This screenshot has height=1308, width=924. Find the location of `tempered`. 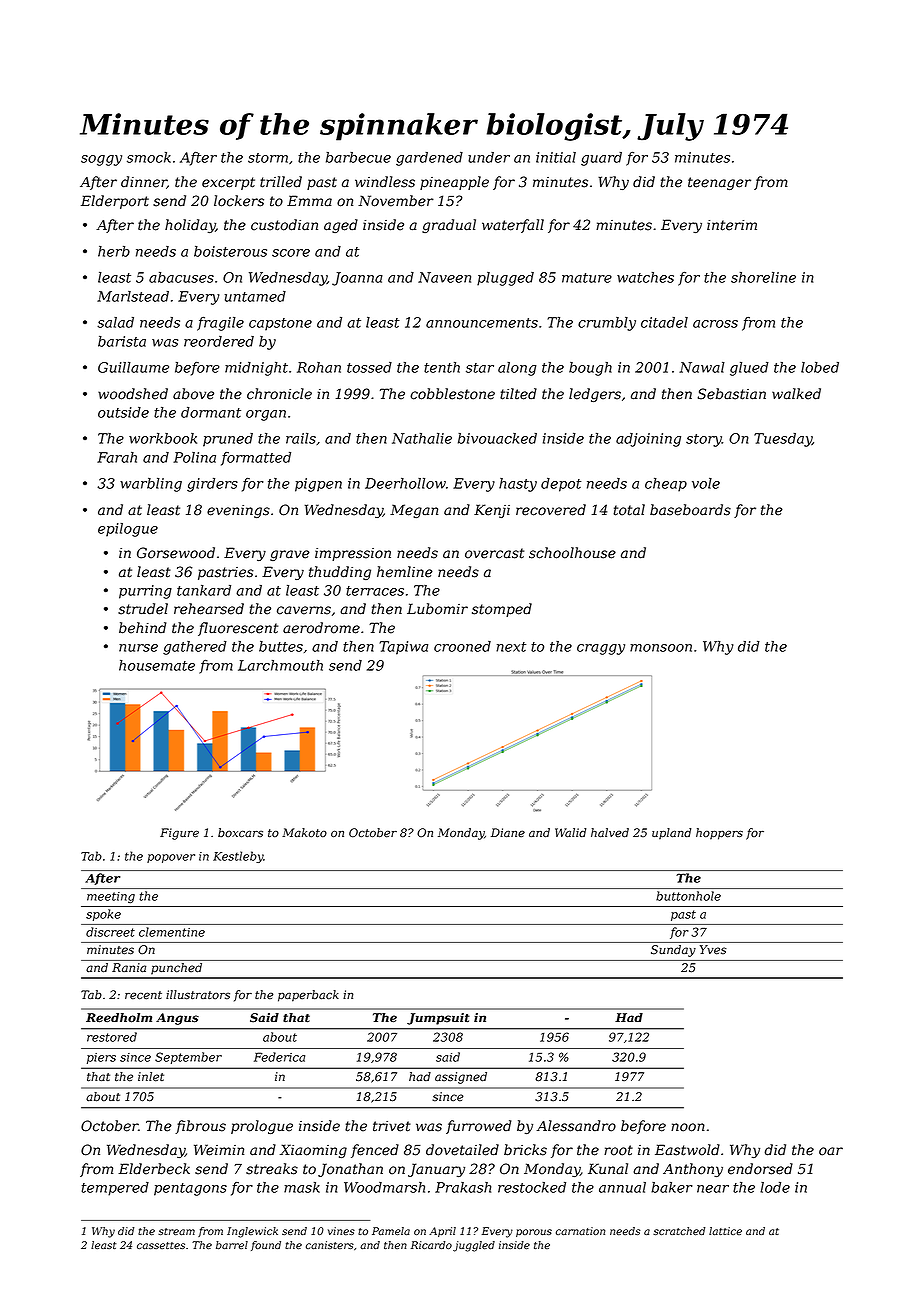

tempered is located at coordinates (115, 1189).
